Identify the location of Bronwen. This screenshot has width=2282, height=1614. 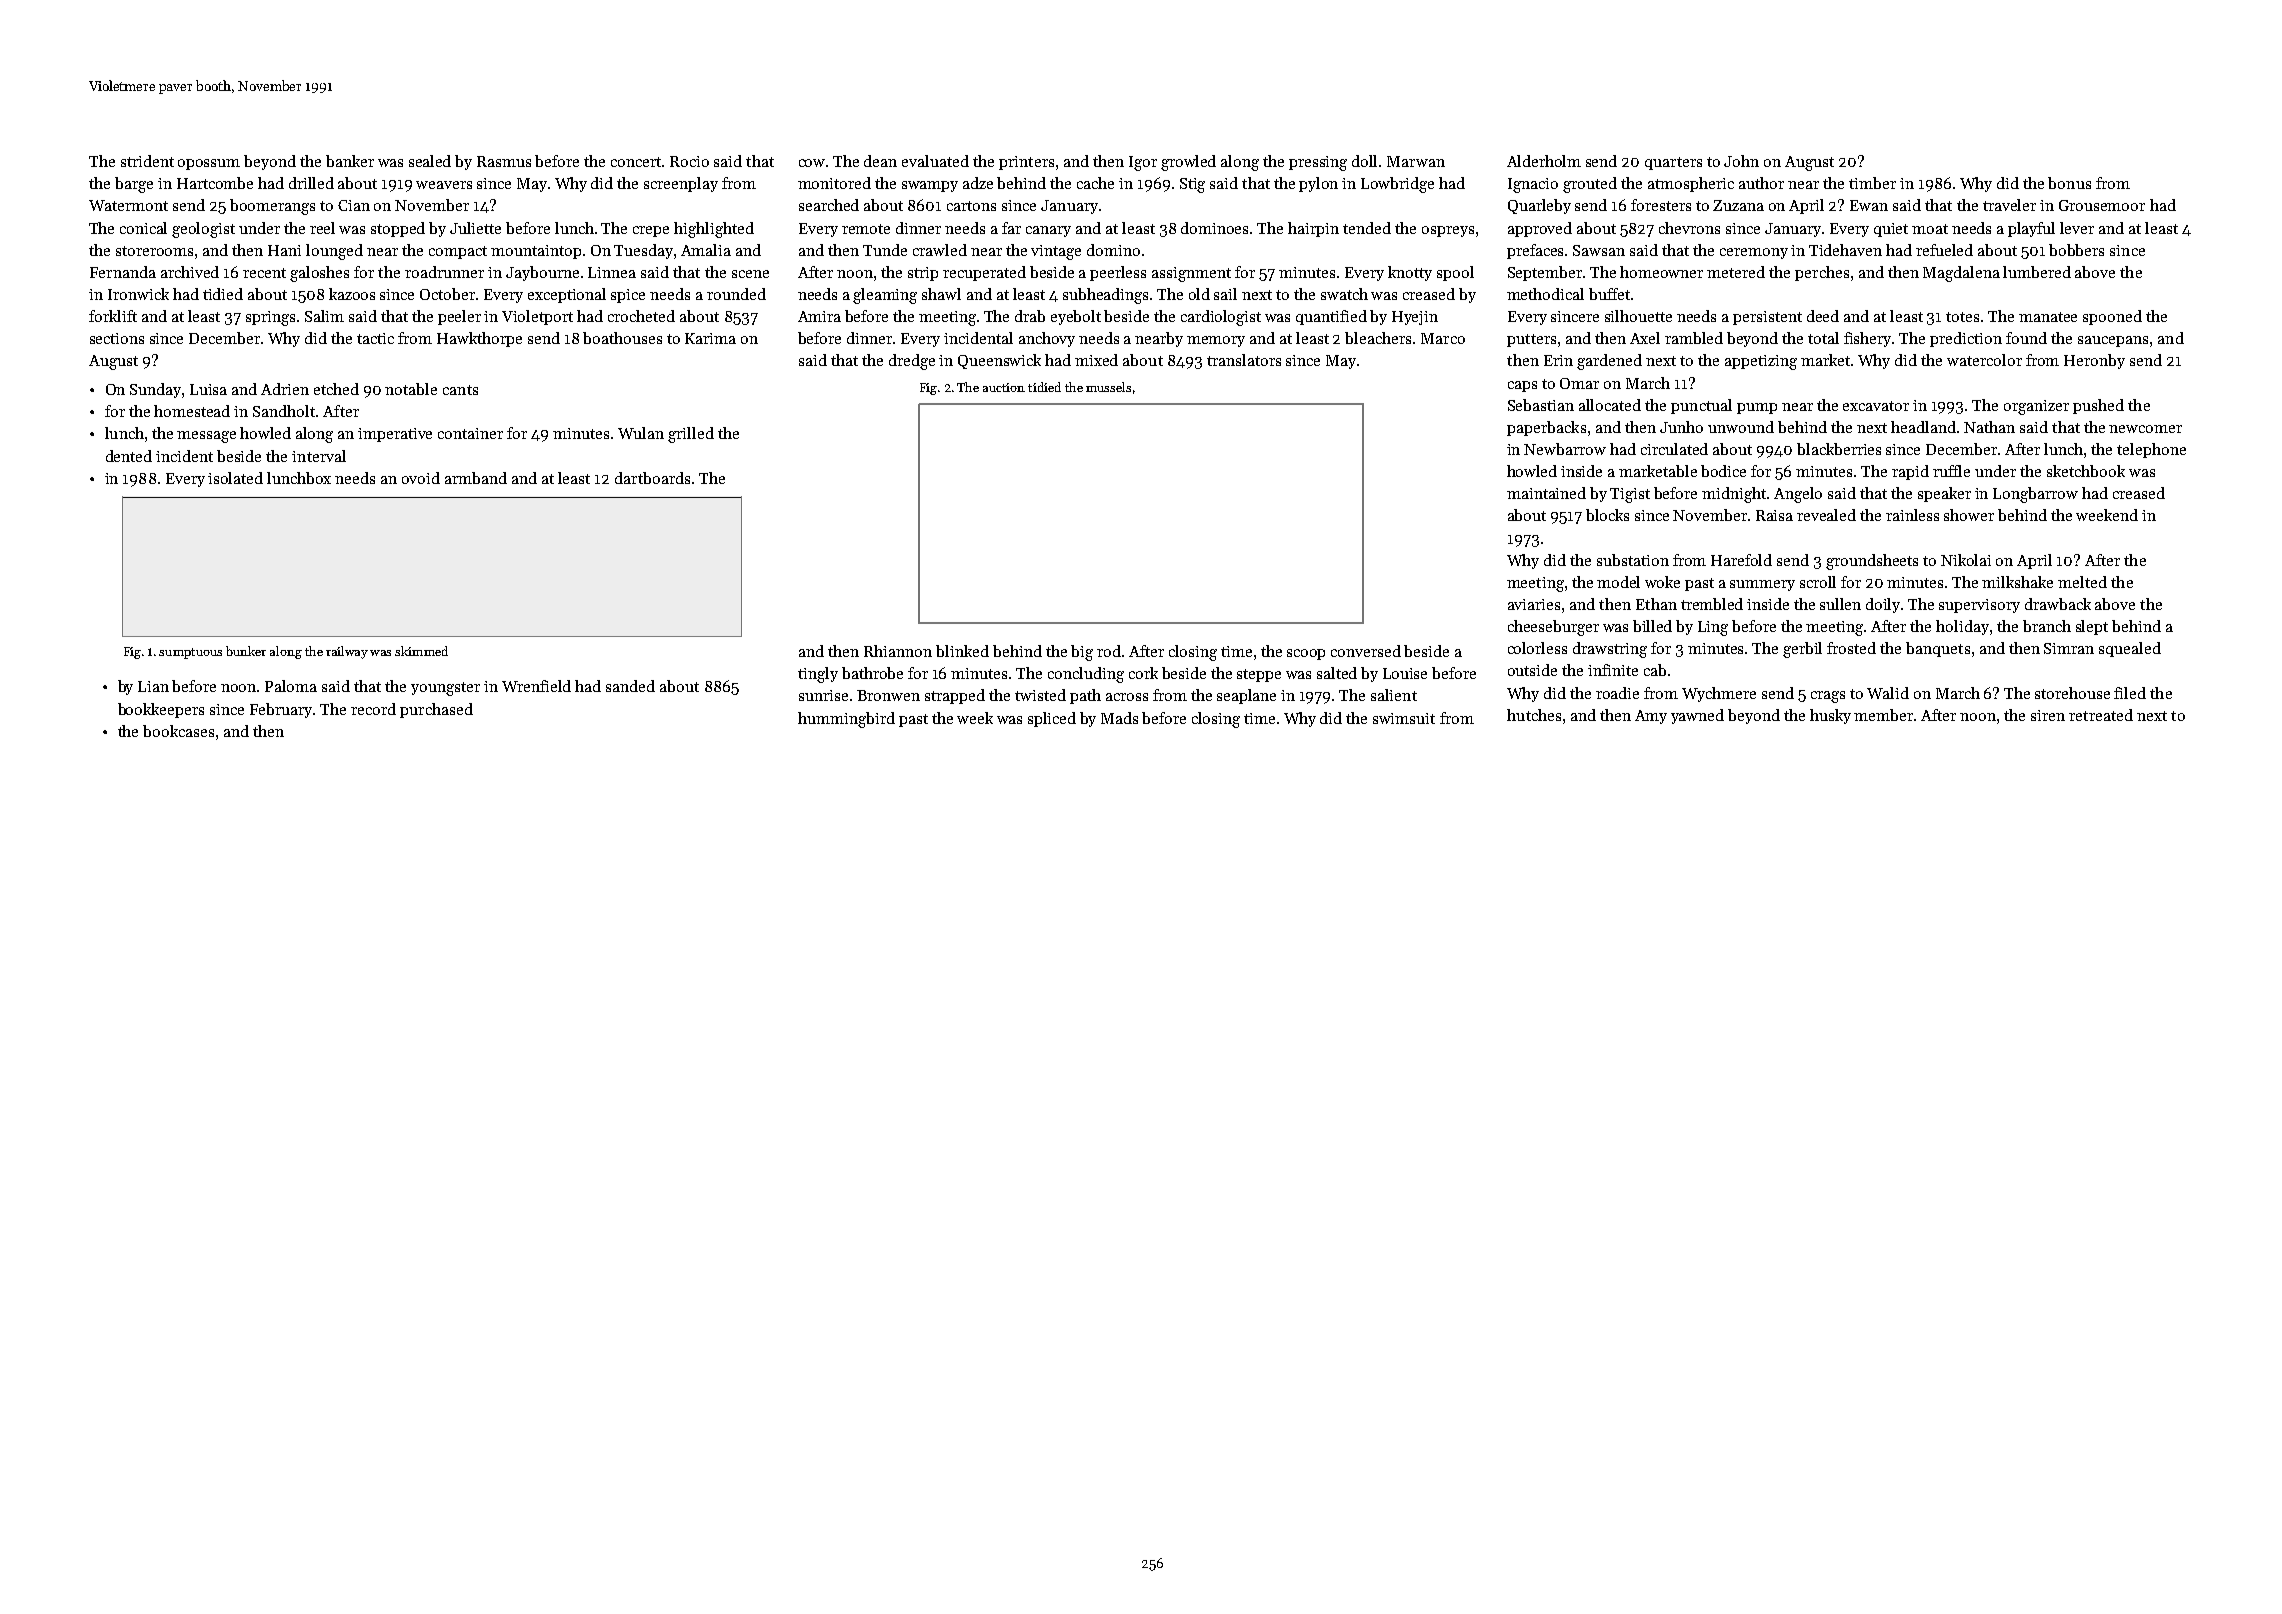
(888, 695).
